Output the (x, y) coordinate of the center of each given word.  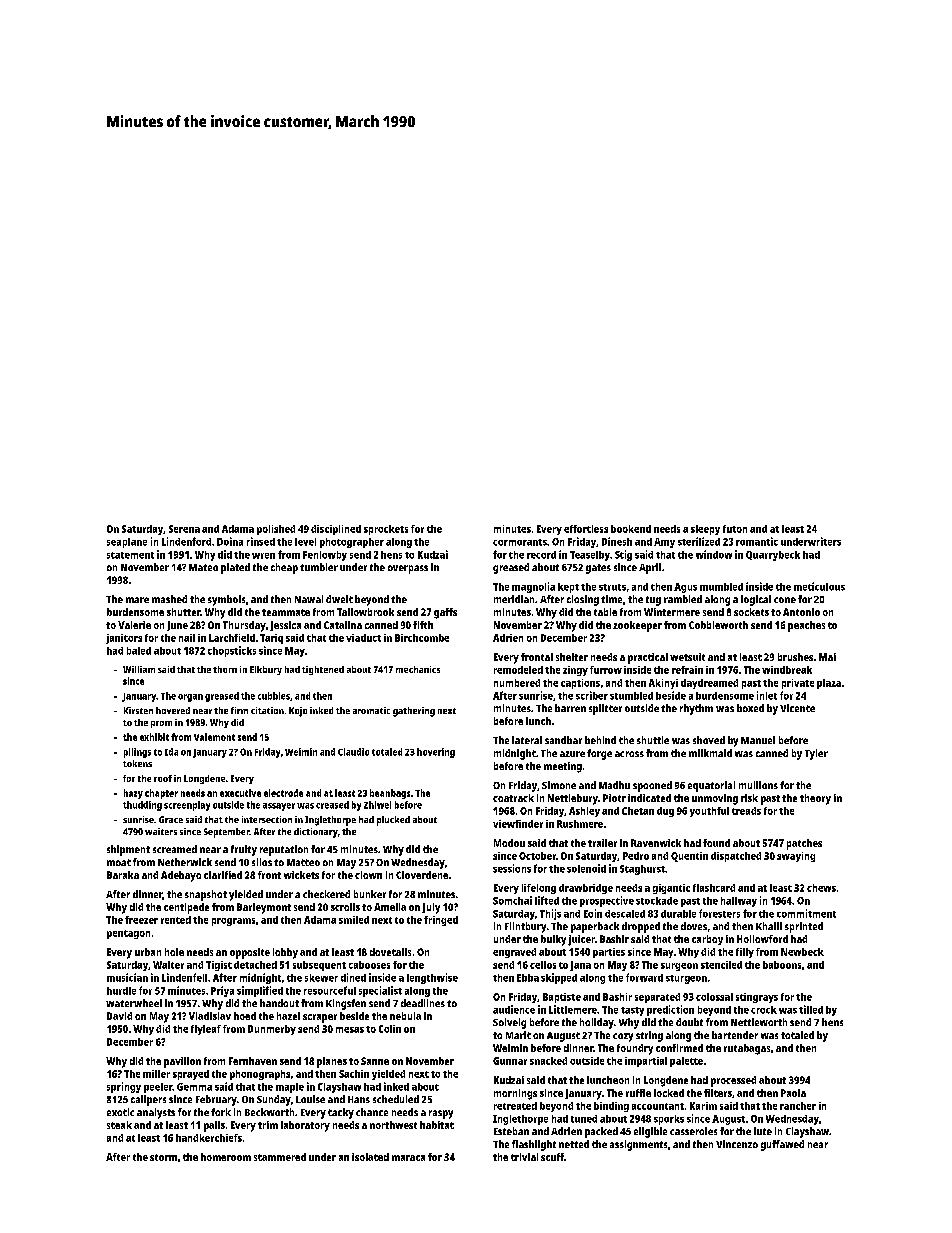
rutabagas (747, 1049)
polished (276, 530)
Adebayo (181, 876)
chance (372, 1112)
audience (514, 1009)
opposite (250, 953)
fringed (441, 921)
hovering (436, 753)
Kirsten (138, 710)
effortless (586, 529)
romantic (757, 541)
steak (119, 1125)
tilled (811, 1009)
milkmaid (710, 753)
